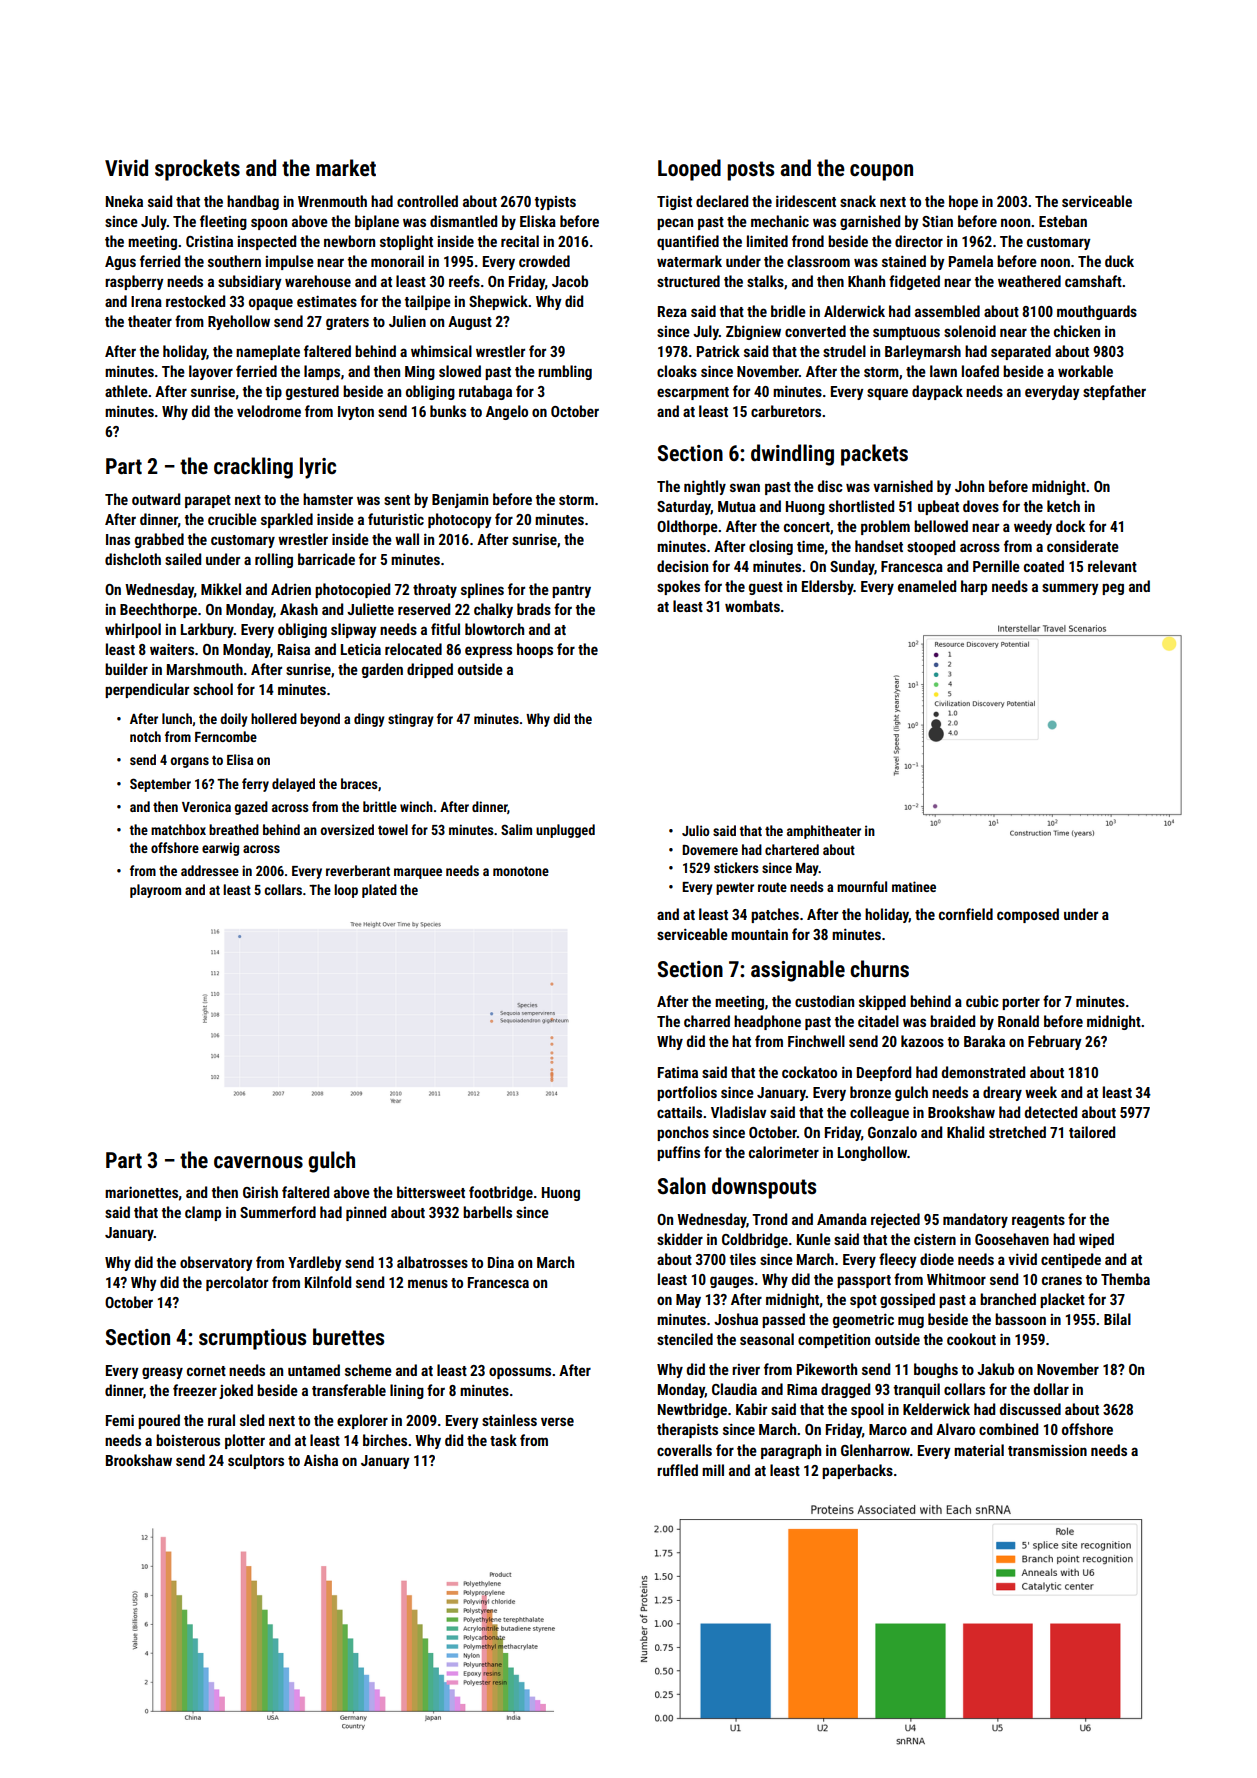 The height and width of the page is (1778, 1257). Describe the element at coordinates (120, 1420) in the page. I see `Femi` at that location.
